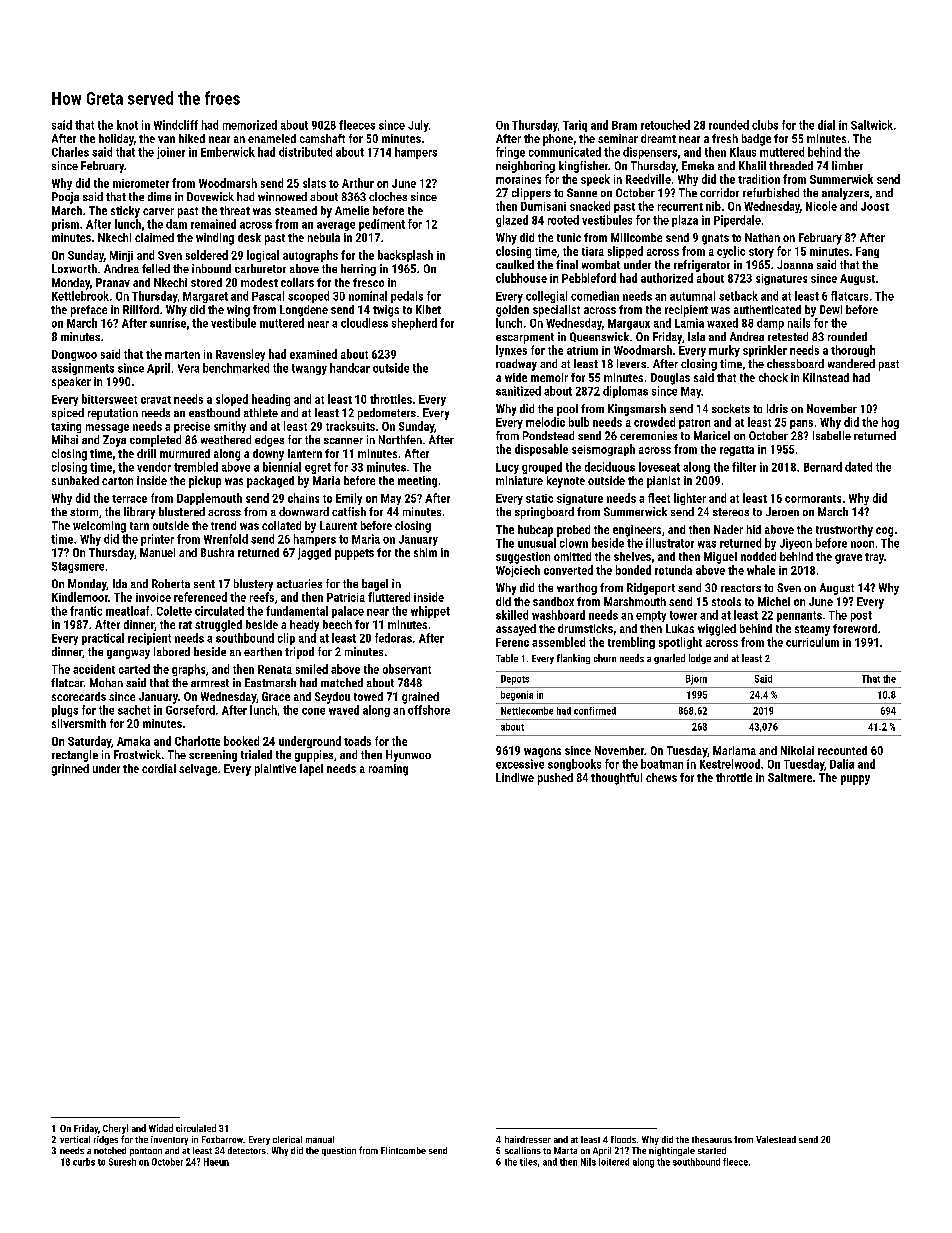 The height and width of the image is (1233, 952). Describe the element at coordinates (176, 125) in the image. I see `Windcliff` at that location.
